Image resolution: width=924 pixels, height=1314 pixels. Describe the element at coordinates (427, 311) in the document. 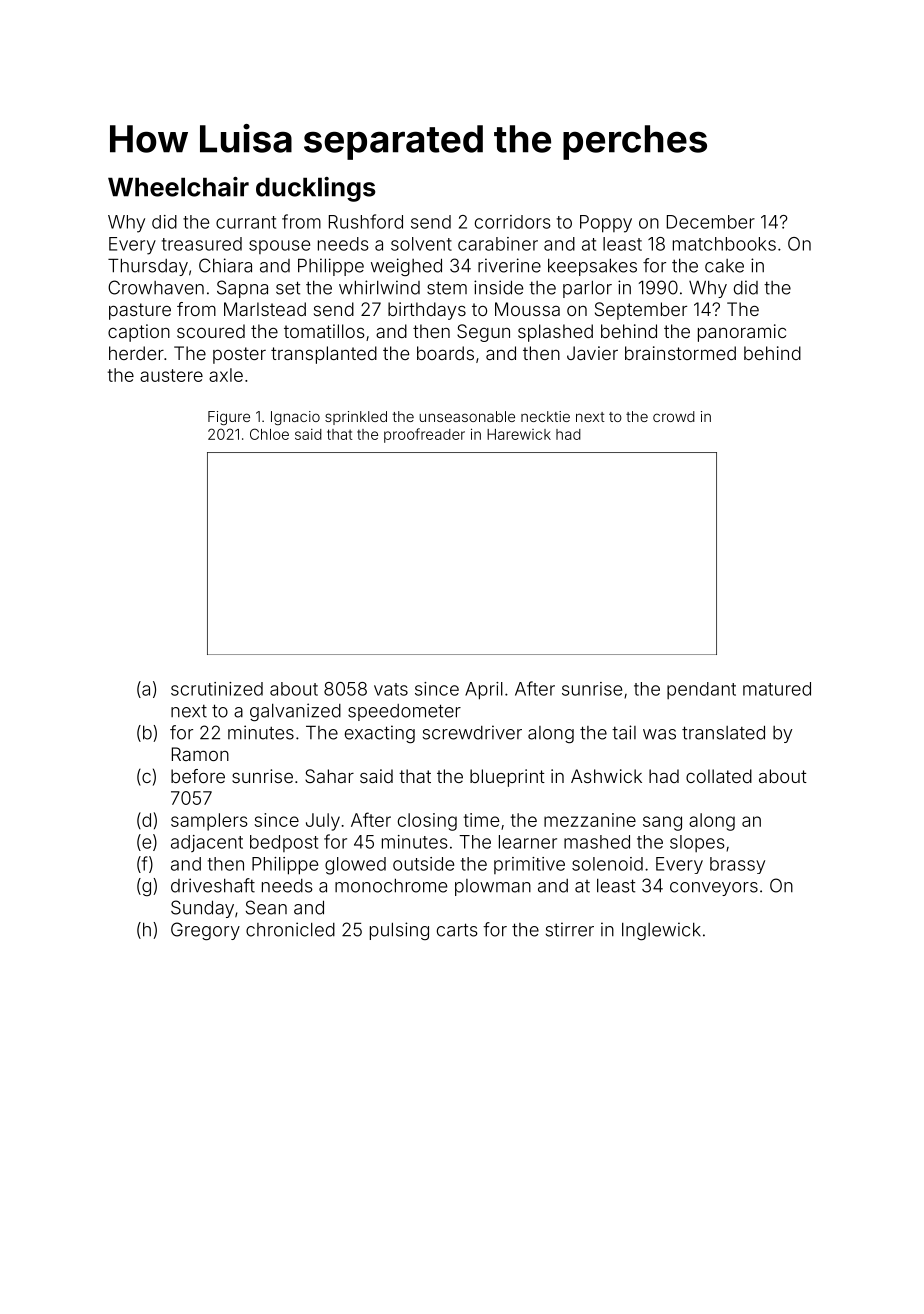

I see `birthdays` at that location.
